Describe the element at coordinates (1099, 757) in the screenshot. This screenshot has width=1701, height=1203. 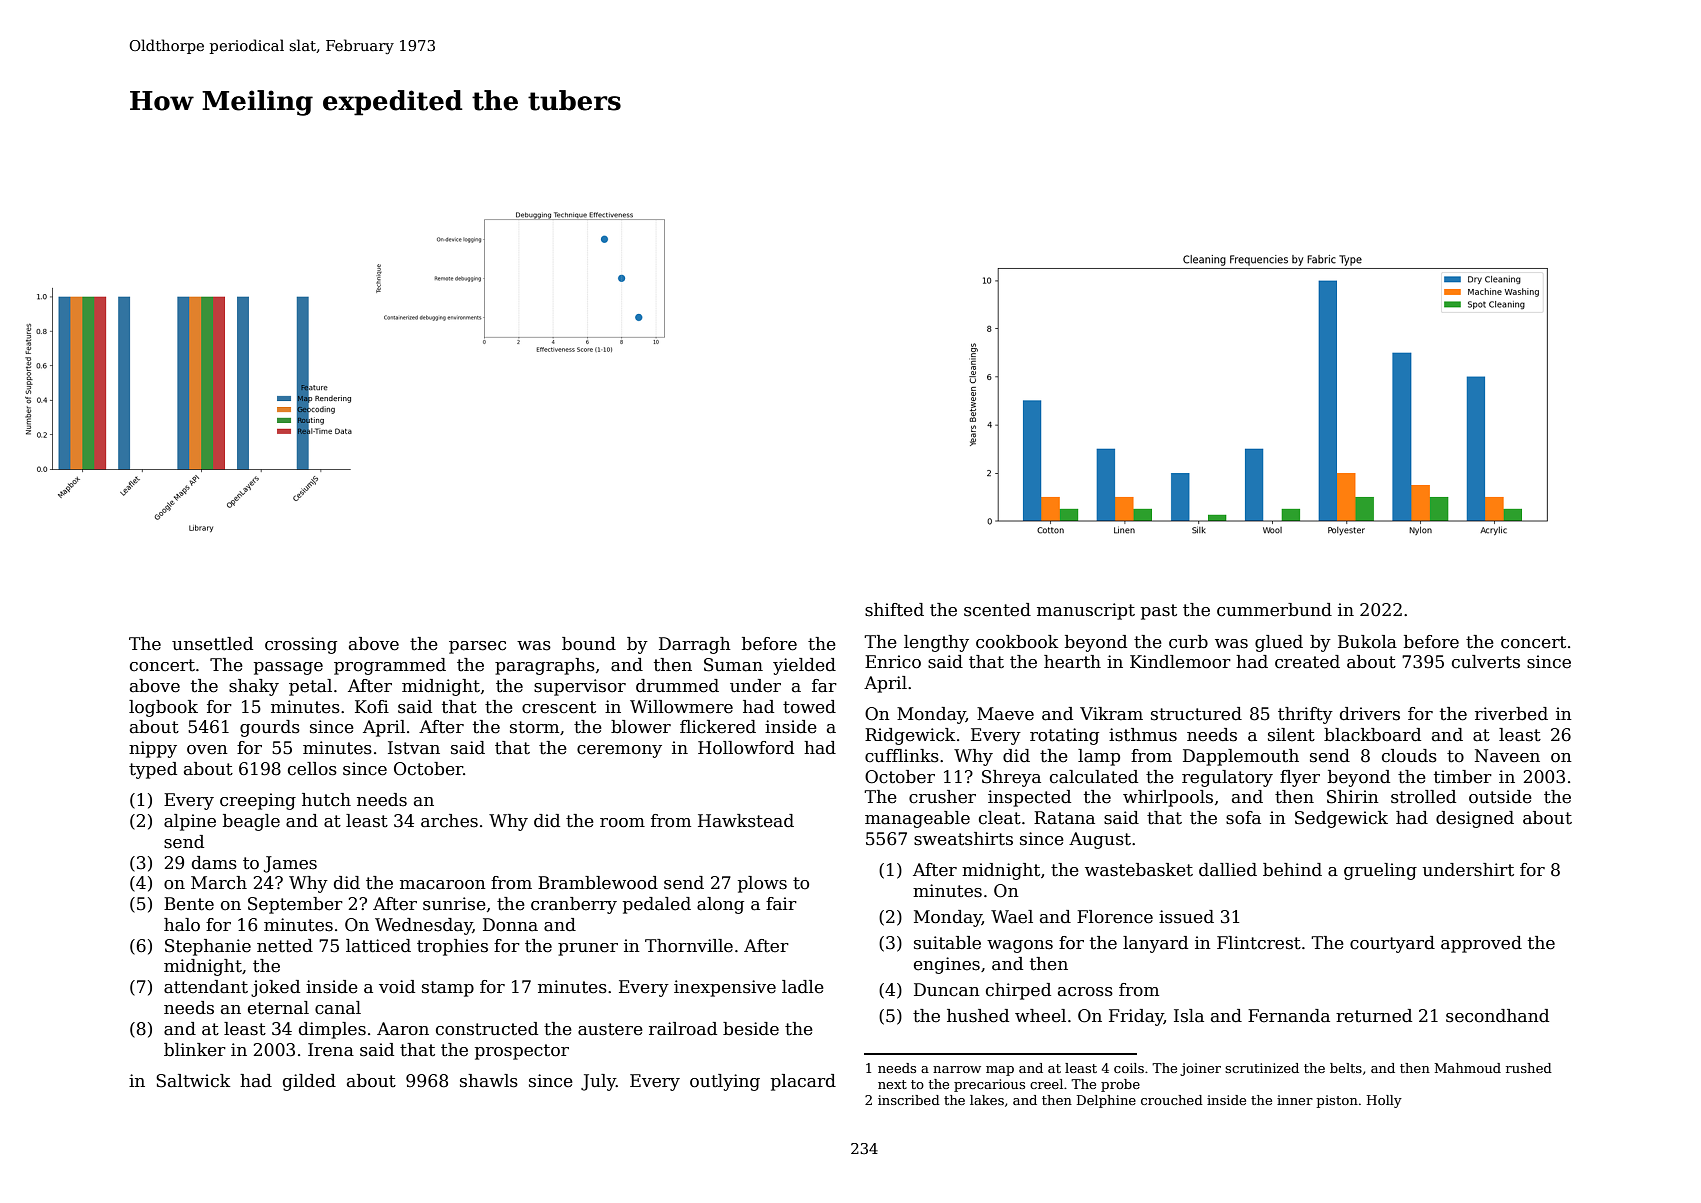
I see `lamp` at that location.
